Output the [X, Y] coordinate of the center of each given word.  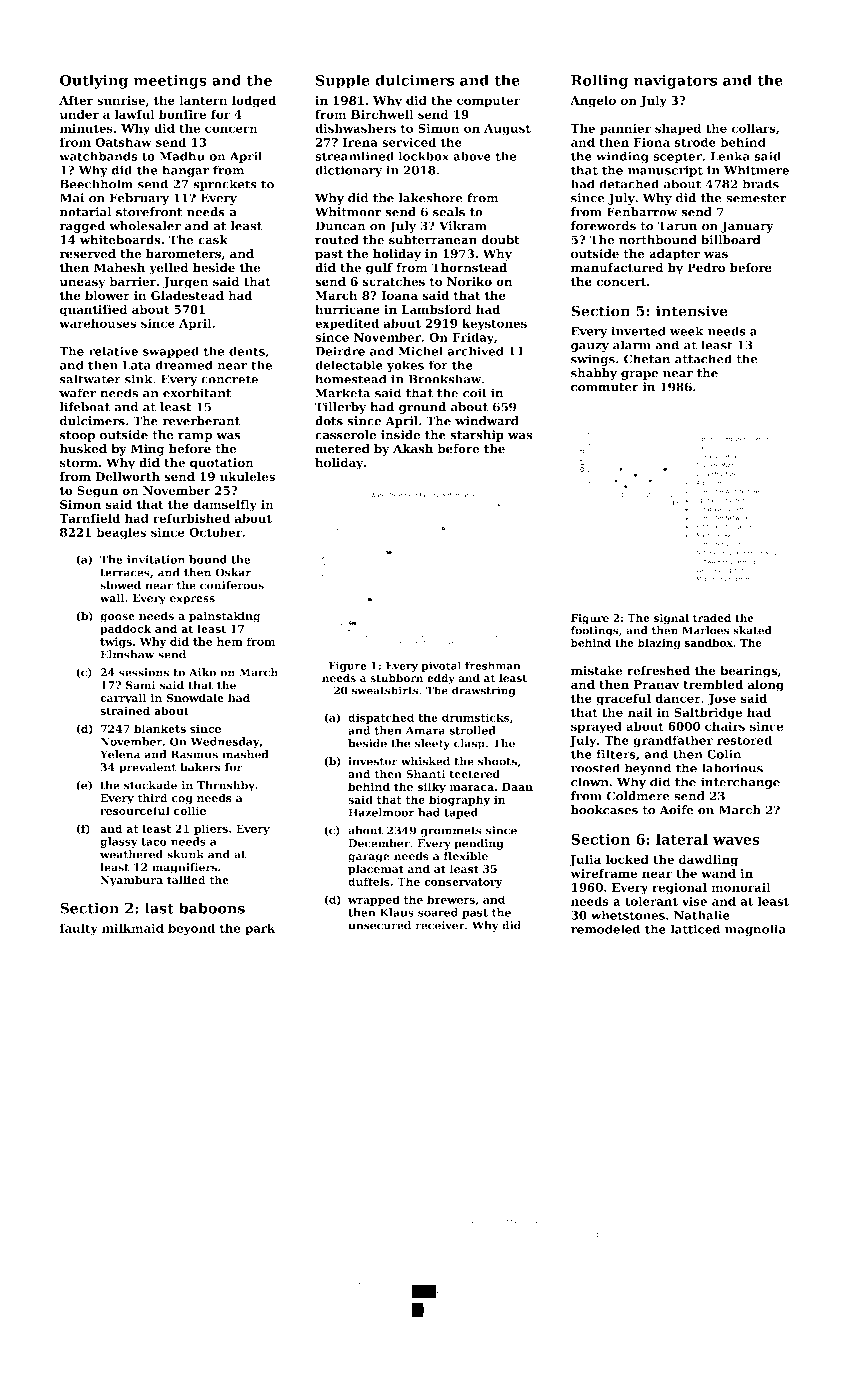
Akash [413, 449]
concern [231, 129]
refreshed [658, 670]
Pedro [706, 268]
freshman [493, 665]
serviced [409, 142]
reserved [88, 254]
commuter [605, 387]
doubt [500, 240]
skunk [185, 854]
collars [754, 128]
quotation [222, 464]
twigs [116, 642]
